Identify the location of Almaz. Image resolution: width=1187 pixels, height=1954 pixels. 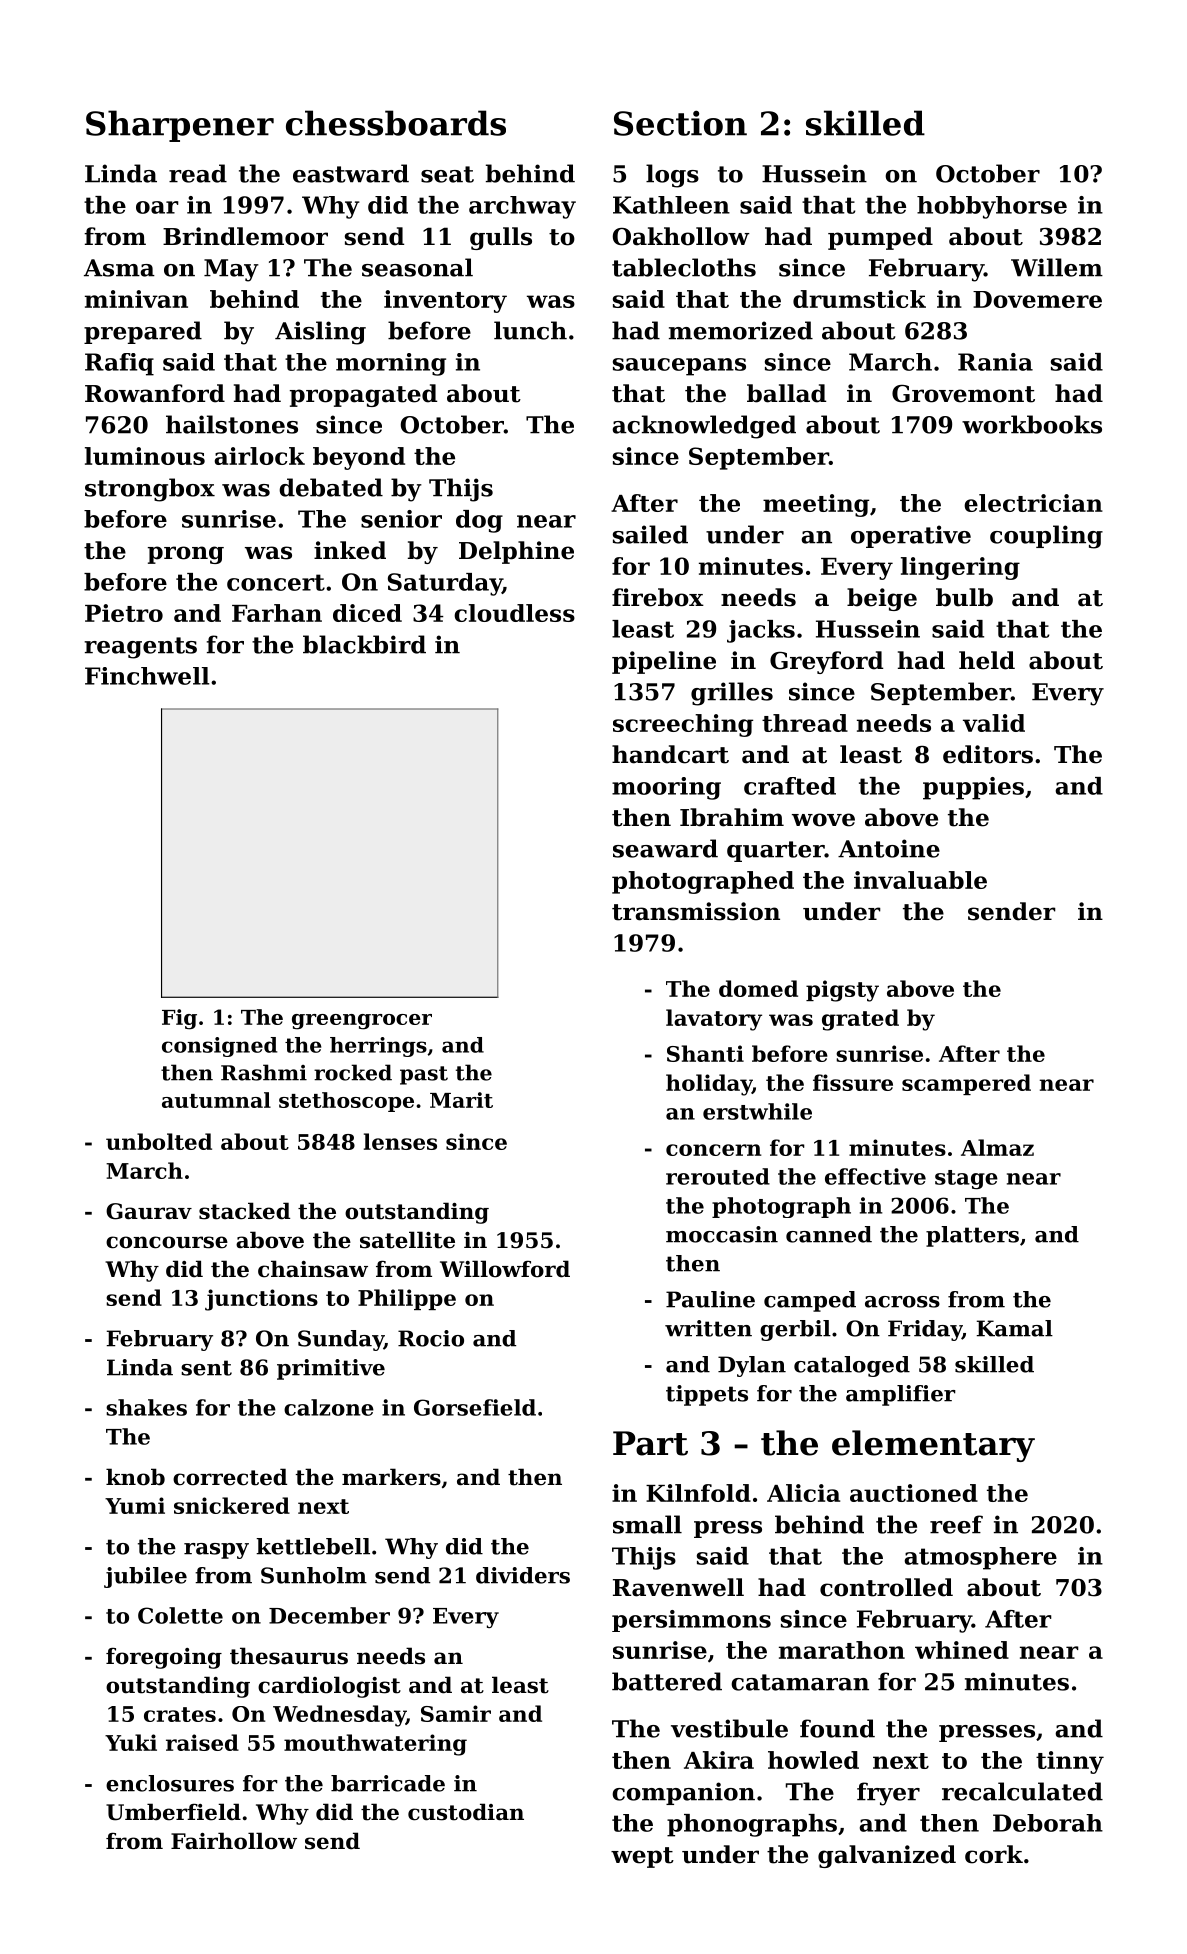
(997, 1147).
